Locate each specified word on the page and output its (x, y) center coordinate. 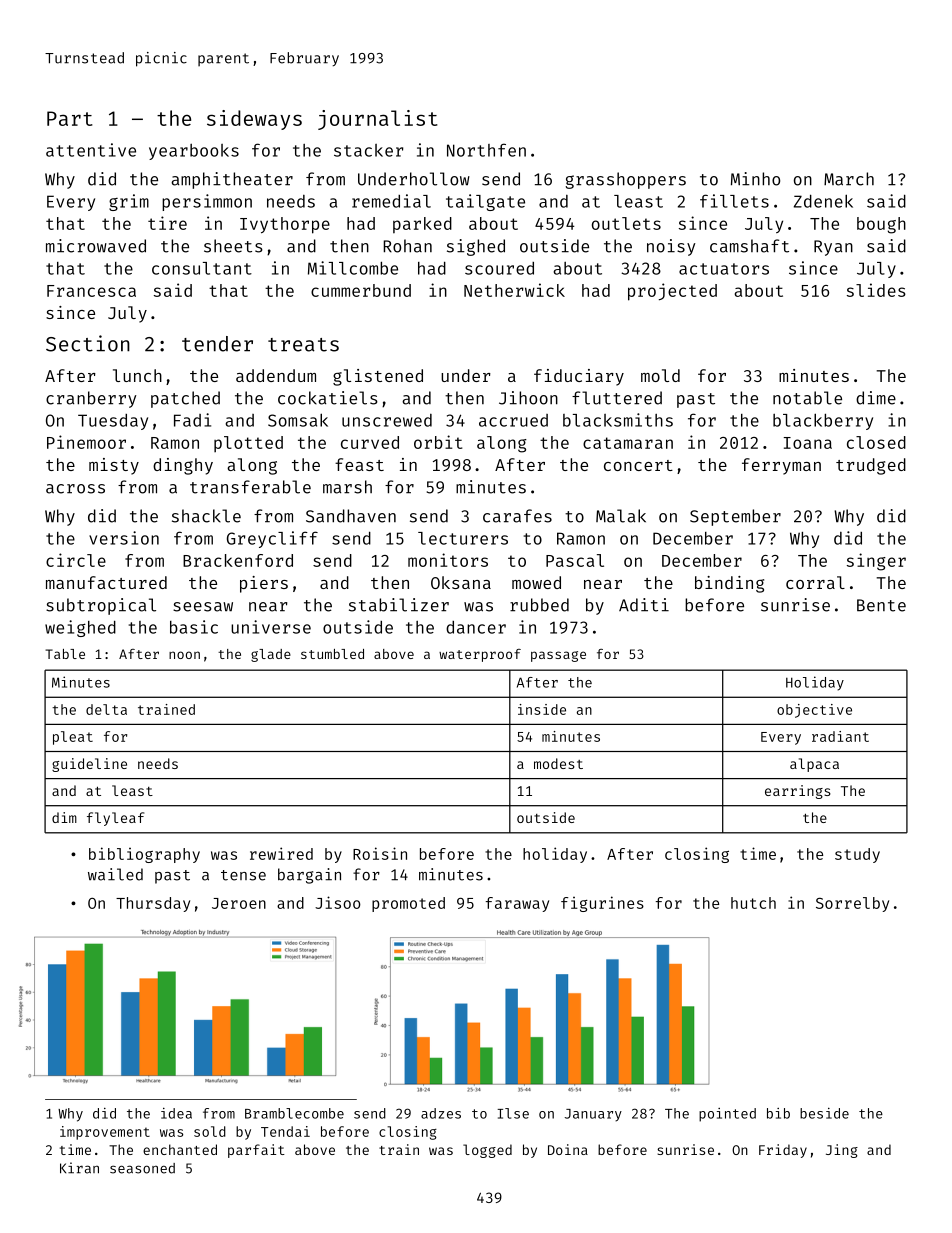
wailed (115, 874)
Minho (755, 179)
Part (70, 118)
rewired (281, 853)
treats (303, 345)
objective (814, 711)
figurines (602, 904)
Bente (881, 605)
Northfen (486, 150)
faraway (517, 904)
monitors (448, 560)
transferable (250, 487)
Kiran (79, 1168)
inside (542, 709)
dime (876, 398)
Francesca (91, 291)
